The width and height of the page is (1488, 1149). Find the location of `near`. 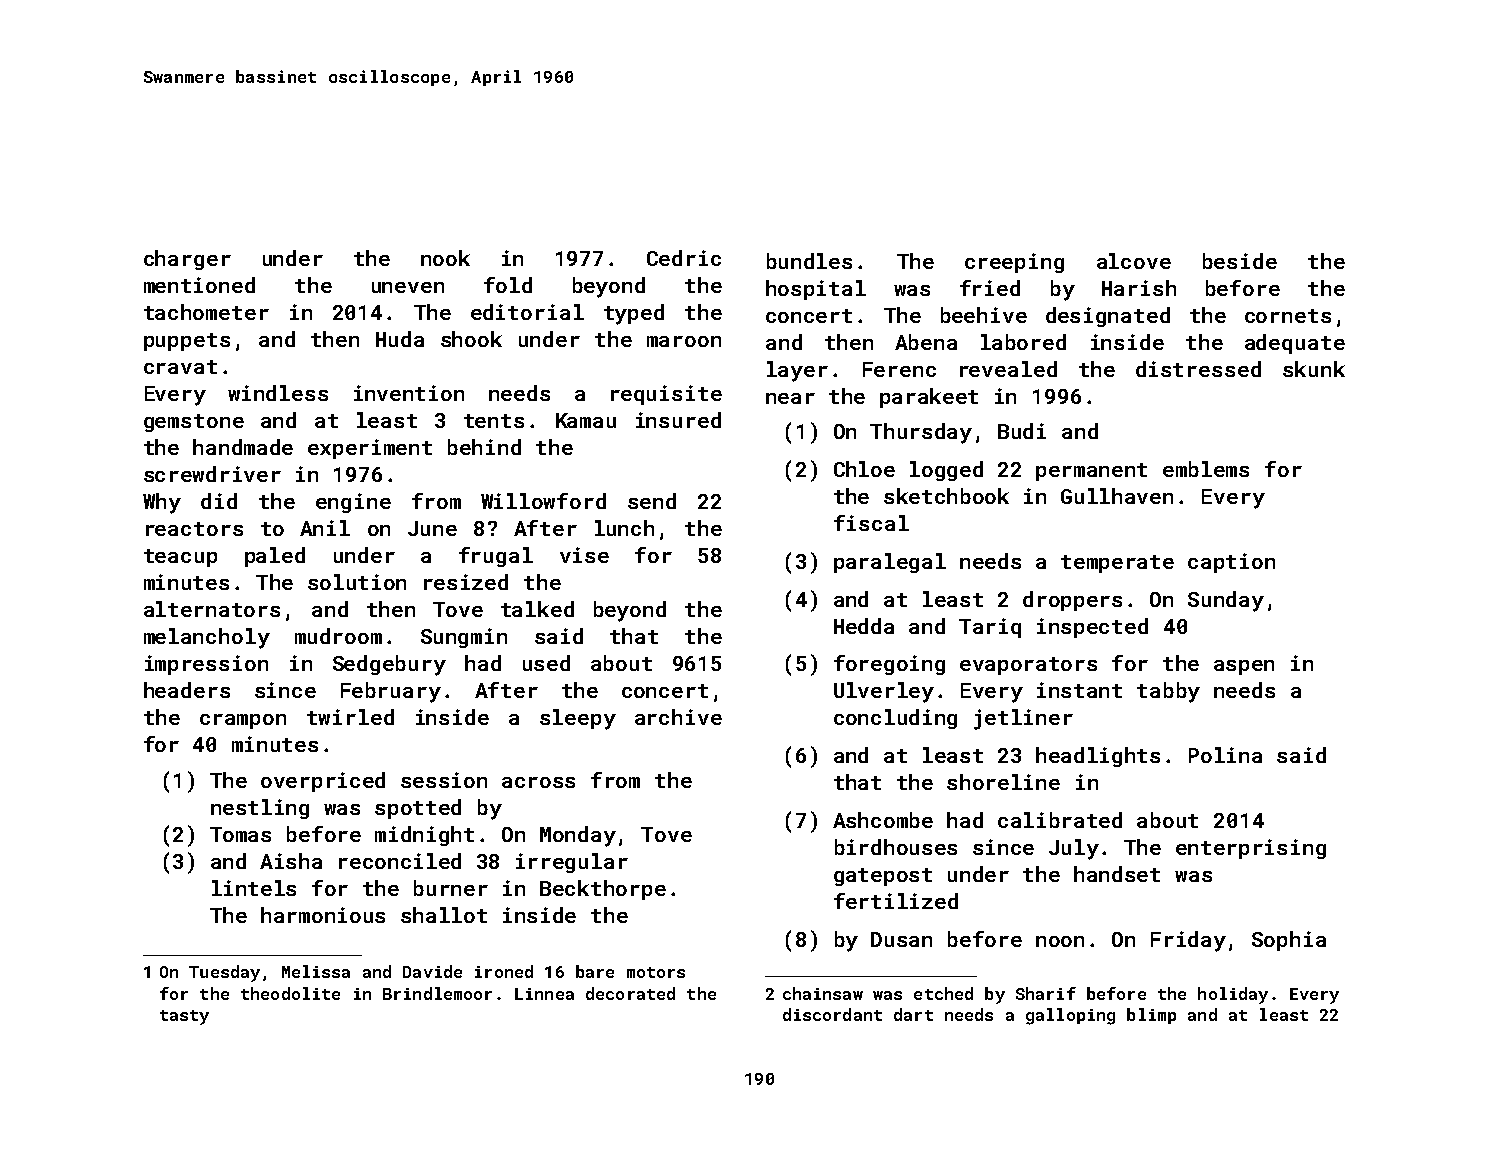

near is located at coordinates (790, 398).
